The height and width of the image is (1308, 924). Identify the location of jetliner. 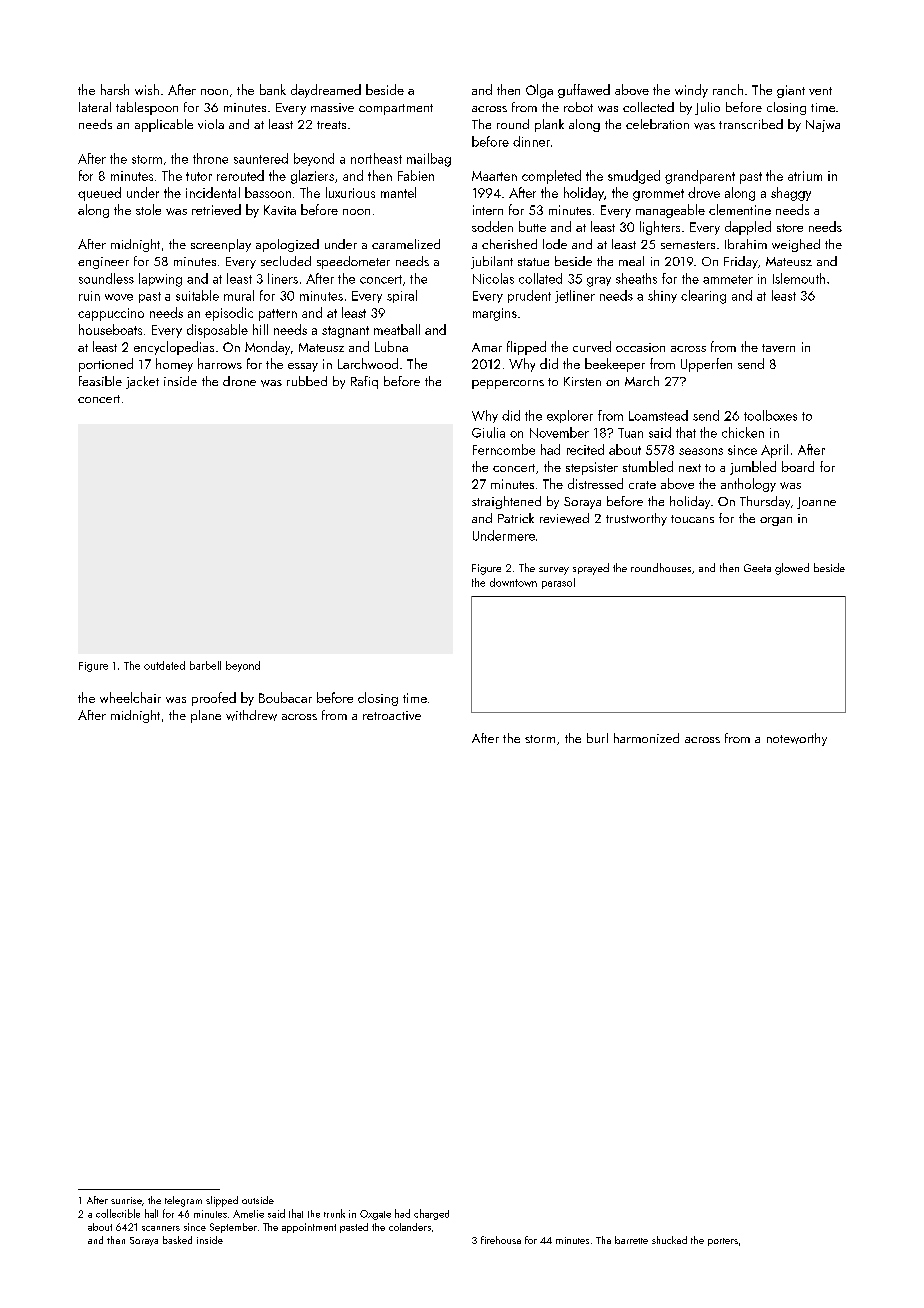
(575, 296).
